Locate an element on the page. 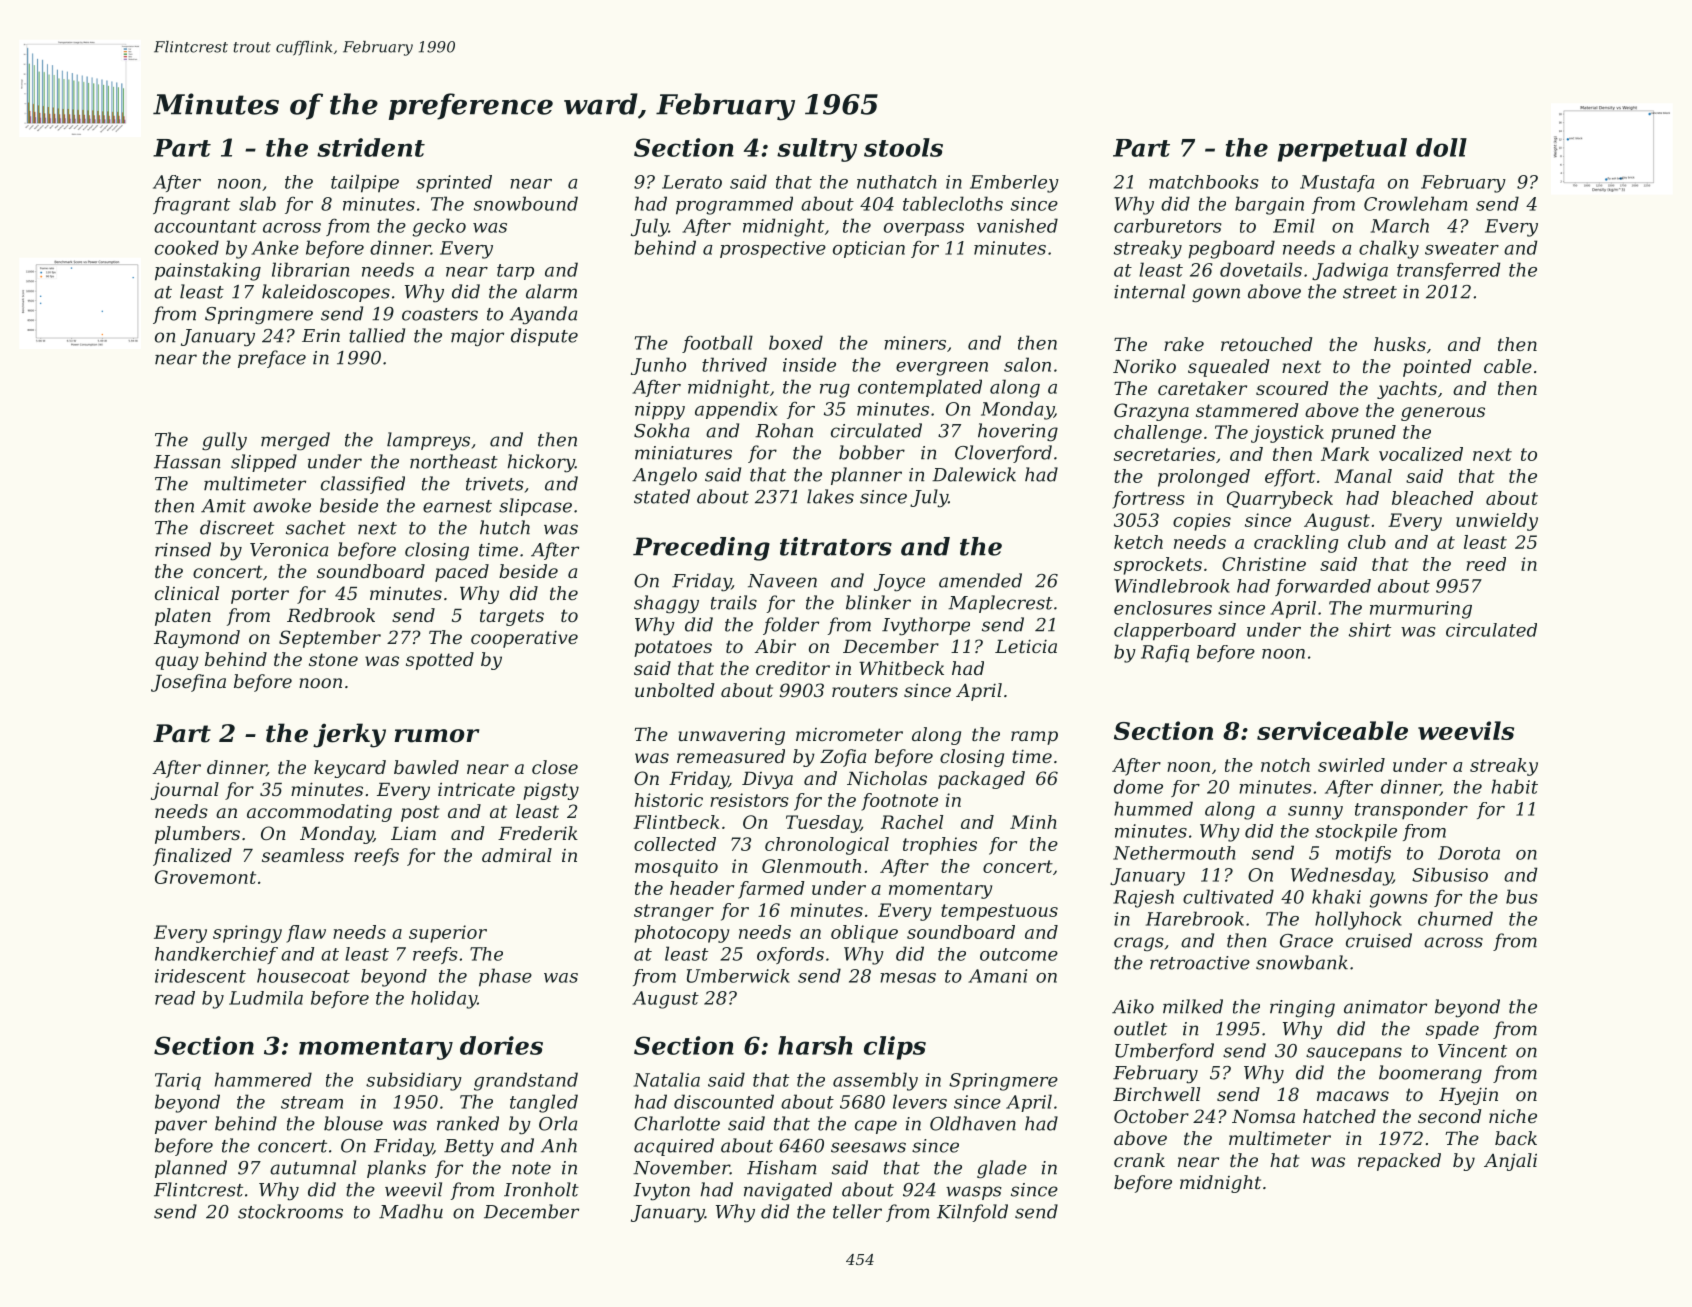  superior is located at coordinates (448, 934).
